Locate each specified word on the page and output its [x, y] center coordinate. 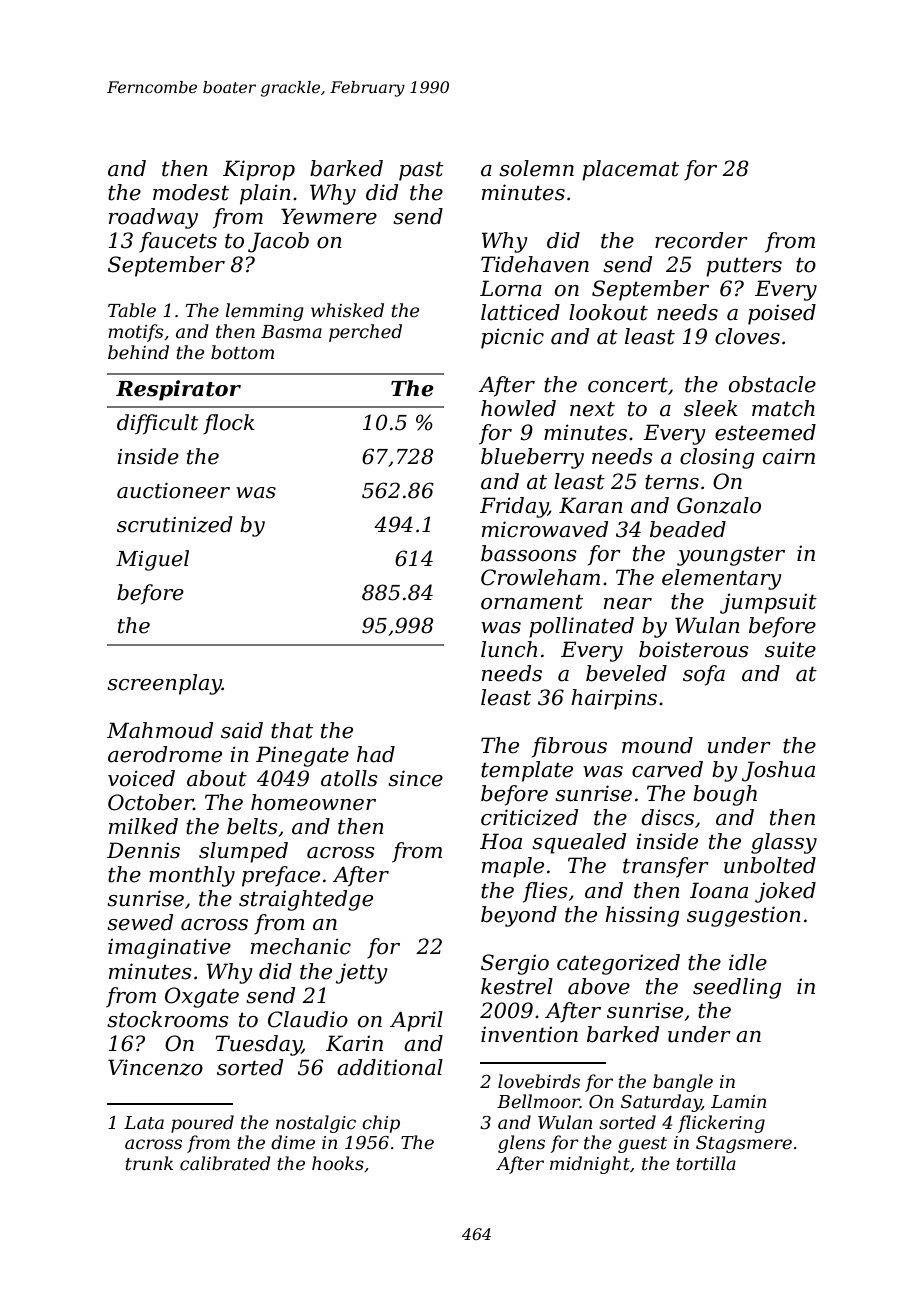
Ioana [719, 890]
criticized [529, 817]
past [421, 171]
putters [744, 267]
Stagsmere [744, 1144]
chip [381, 1124]
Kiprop [259, 170]
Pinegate [302, 756]
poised [782, 314]
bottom [242, 352]
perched [365, 333]
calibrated [225, 1163]
